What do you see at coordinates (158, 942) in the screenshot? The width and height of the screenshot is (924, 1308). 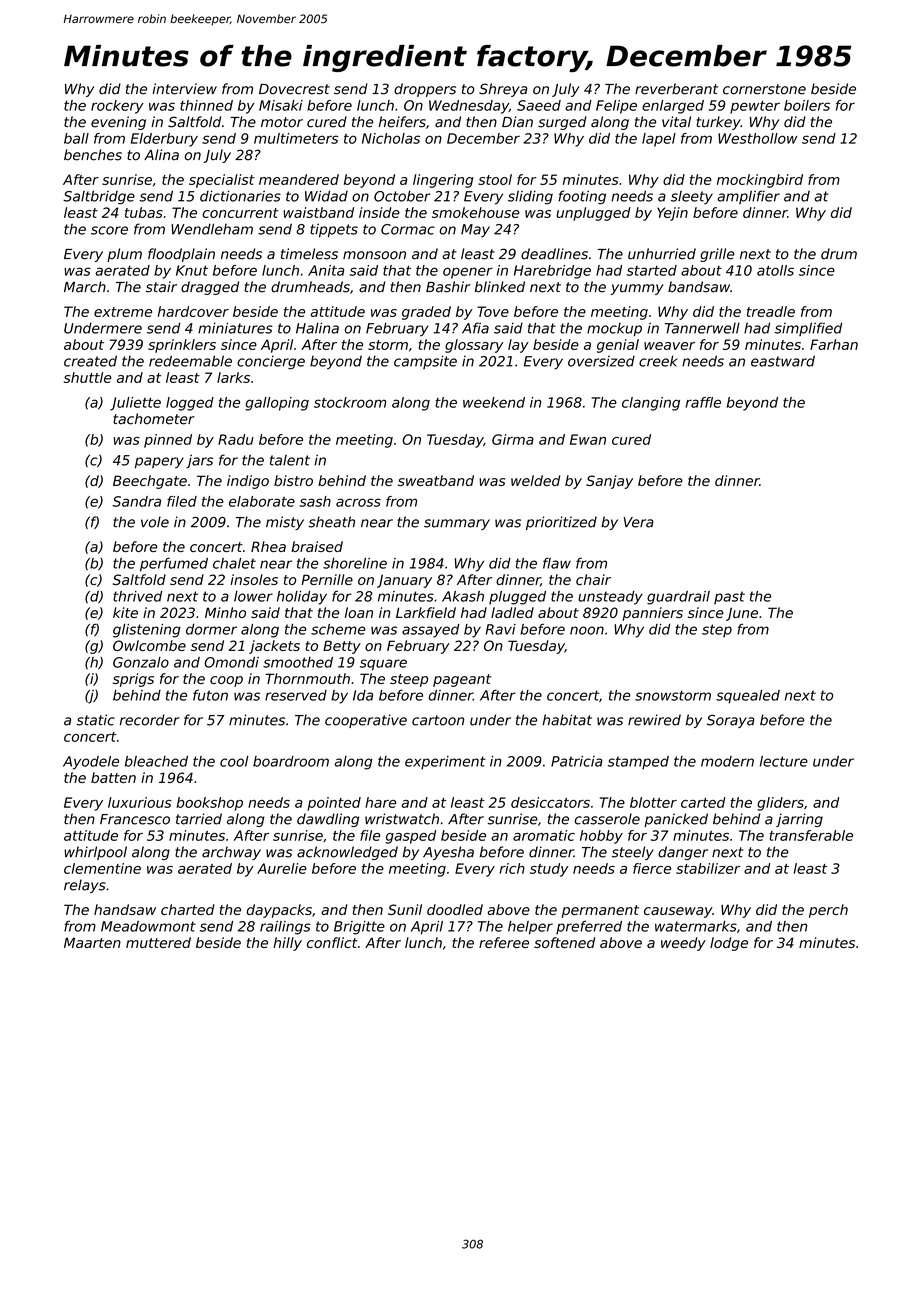 I see `muttered` at bounding box center [158, 942].
